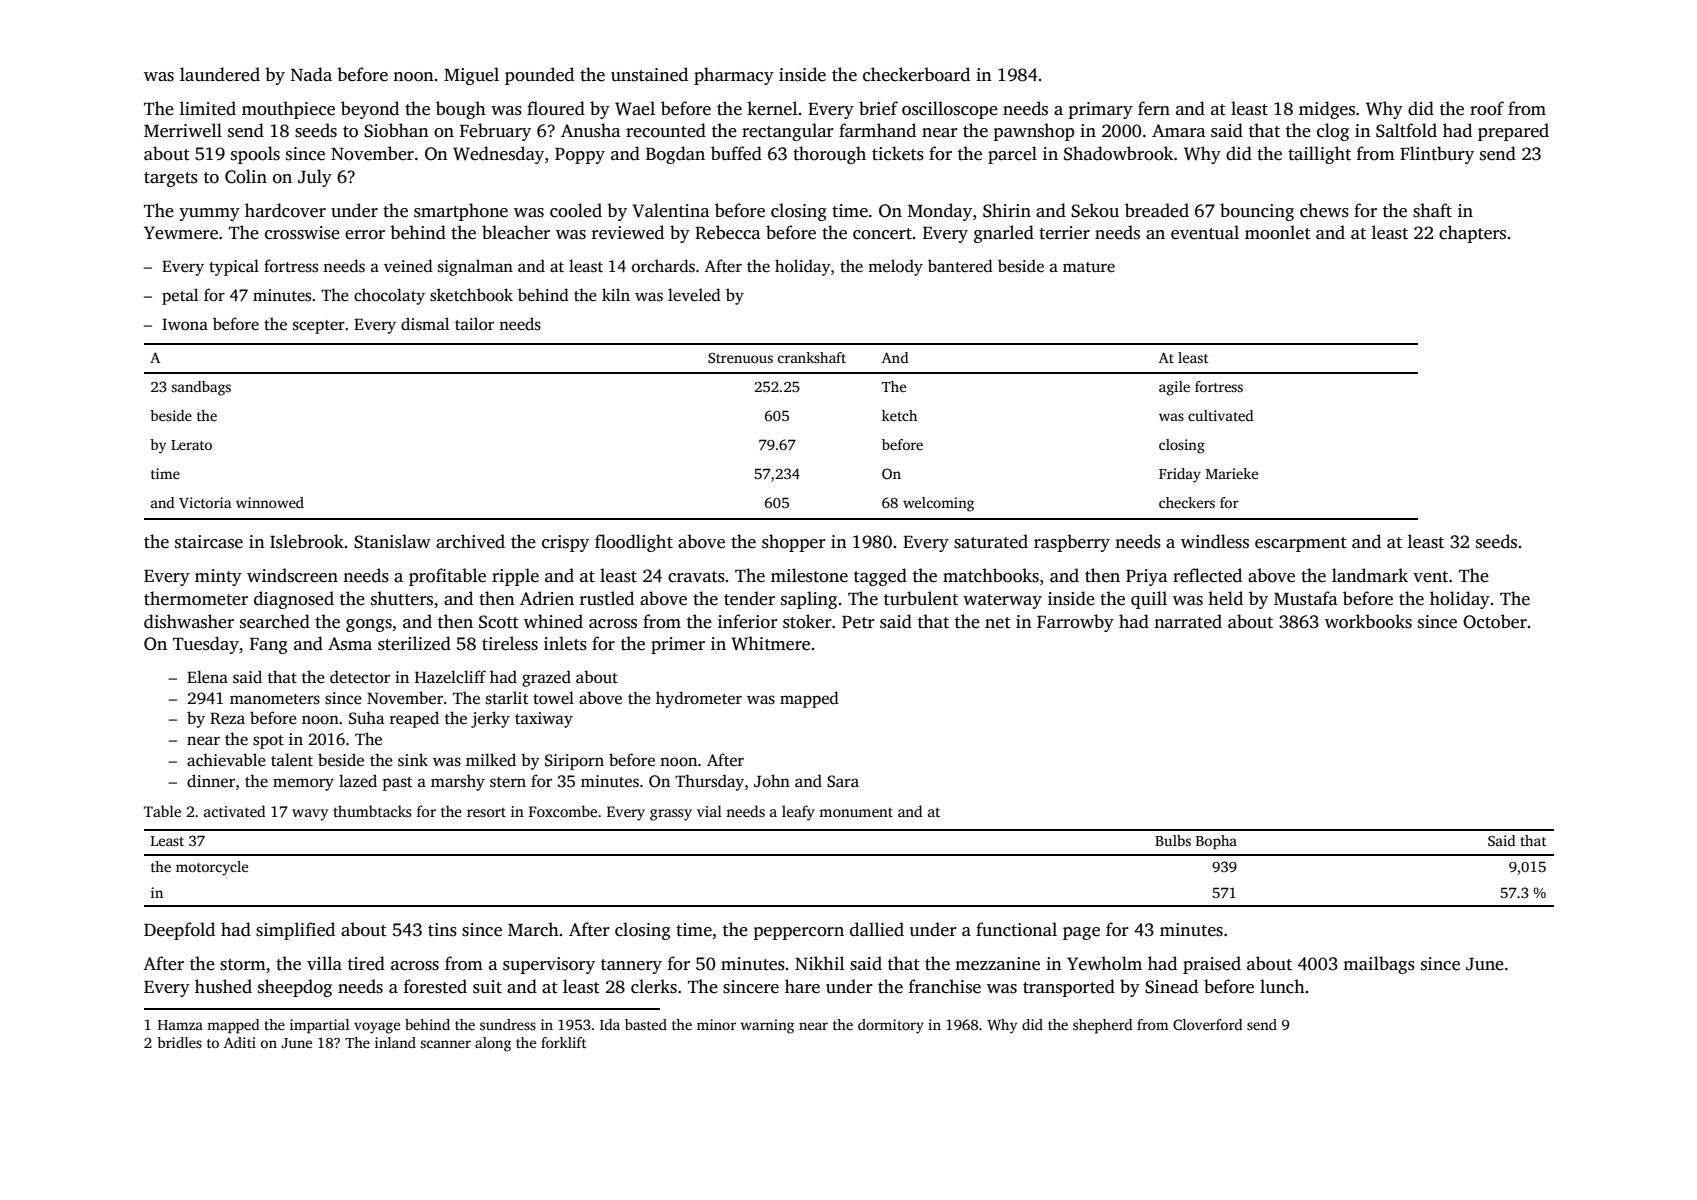 This screenshot has height=1200, width=1697. Describe the element at coordinates (916, 74) in the screenshot. I see `checkerboard` at that location.
